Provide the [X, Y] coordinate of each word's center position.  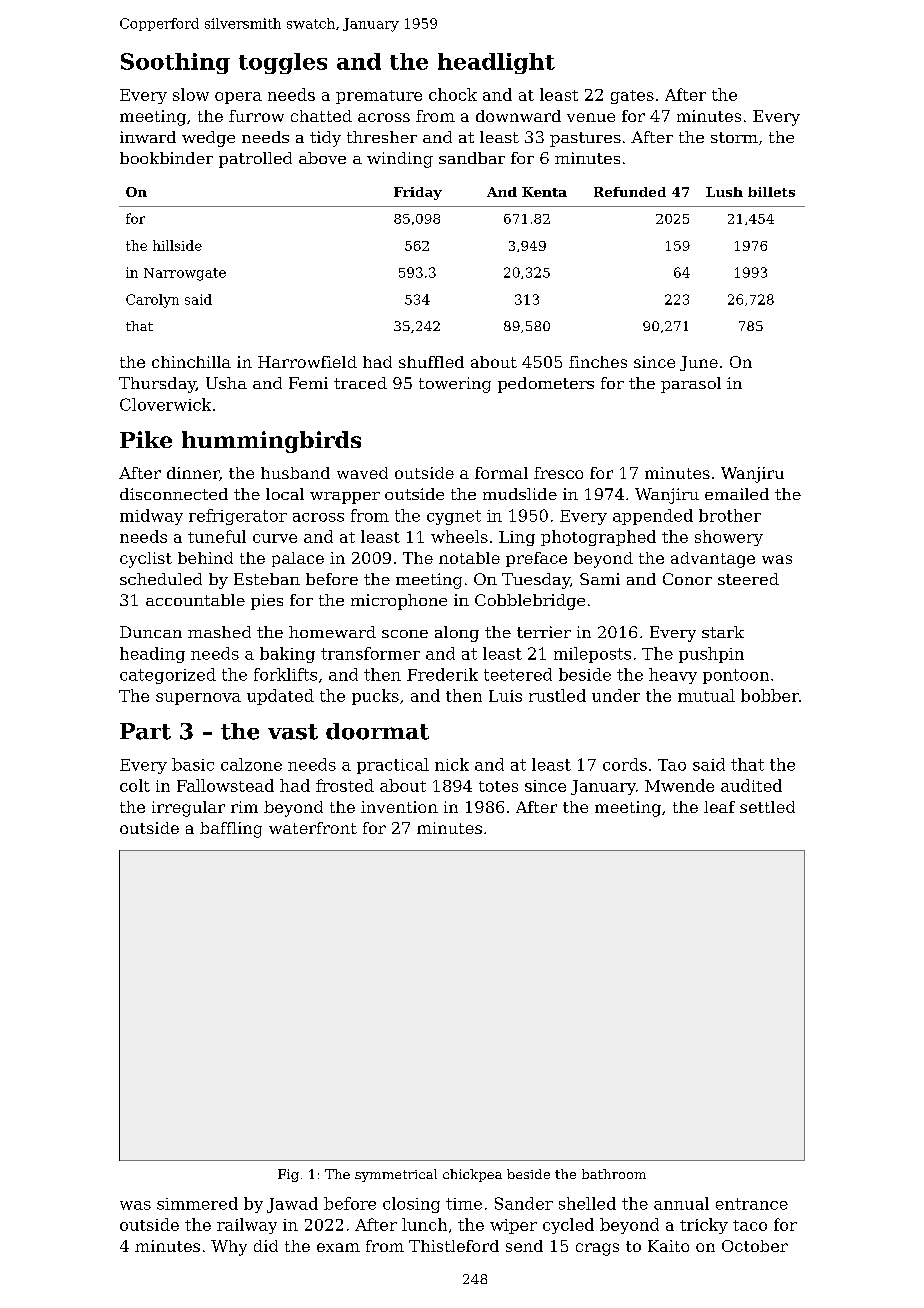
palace [298, 559]
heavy [673, 676]
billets [771, 192]
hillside [177, 245]
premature [379, 97]
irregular [188, 809]
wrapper [345, 498]
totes [498, 786]
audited [751, 785]
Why [229, 1248]
